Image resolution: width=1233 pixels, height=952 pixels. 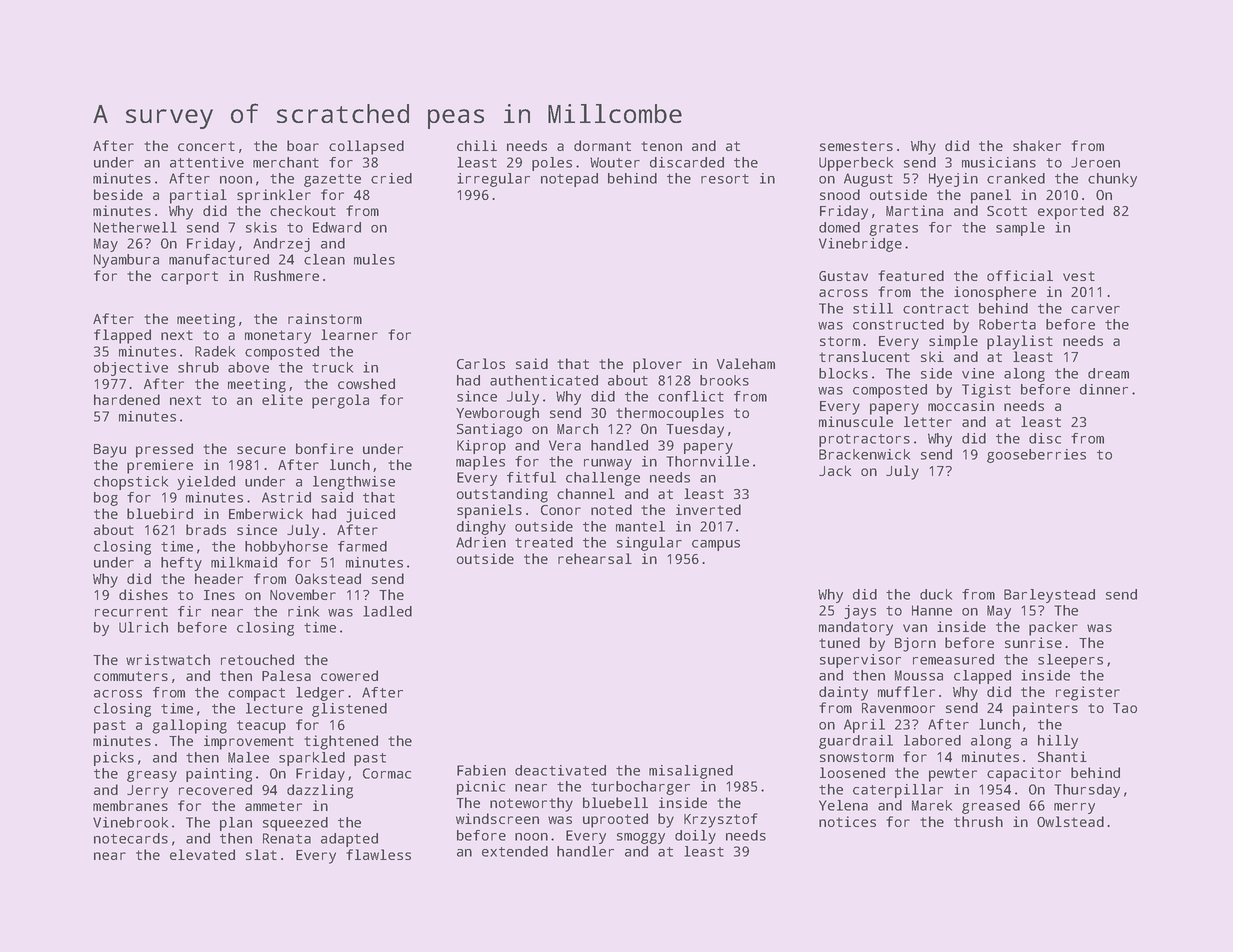 What do you see at coordinates (707, 461) in the screenshot?
I see `Thornville` at bounding box center [707, 461].
